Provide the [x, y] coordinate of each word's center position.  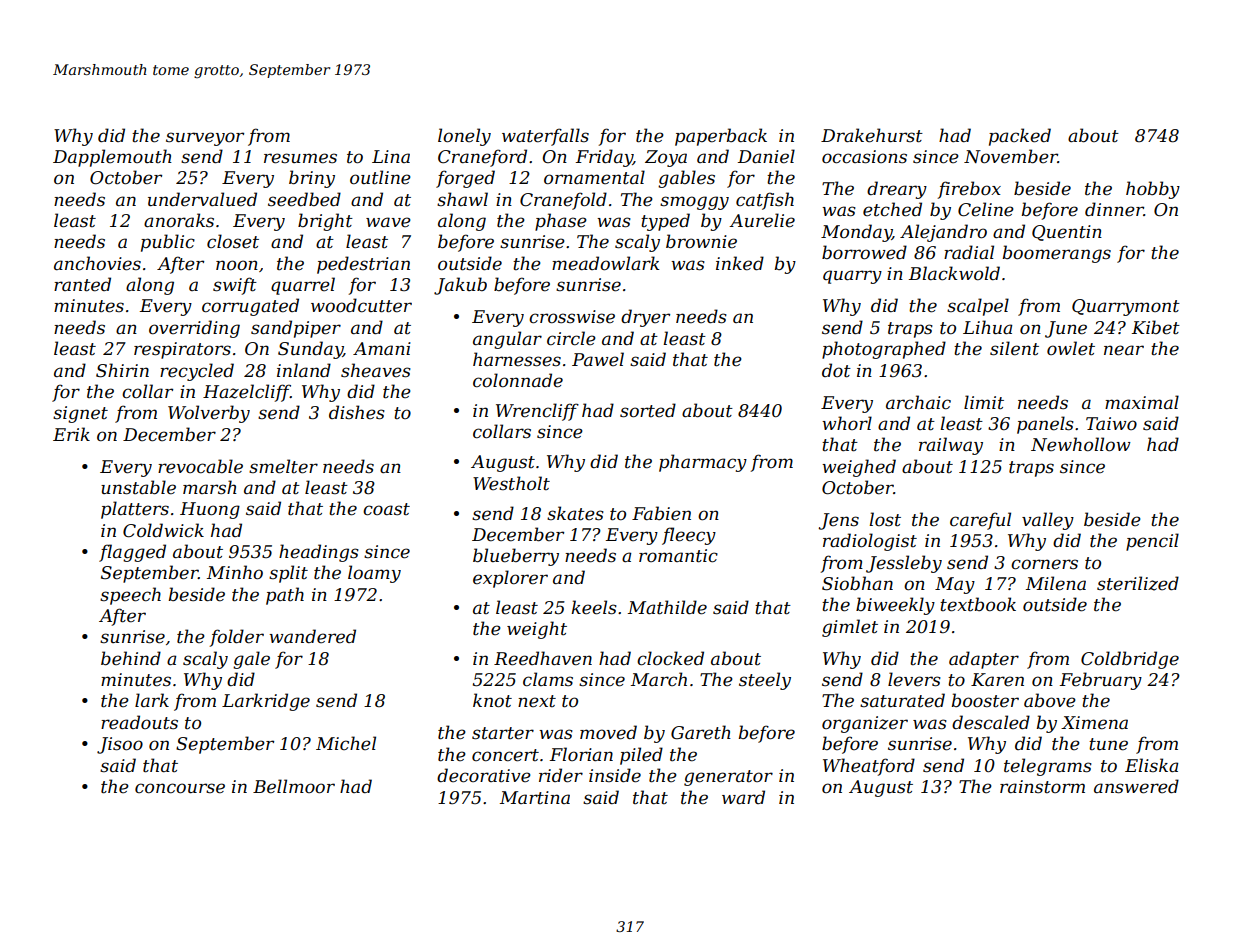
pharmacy [703, 463]
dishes [357, 412]
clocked [670, 658]
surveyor [205, 139]
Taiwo [1111, 423]
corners [1044, 564]
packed [1020, 137]
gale [251, 660]
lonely [464, 137]
